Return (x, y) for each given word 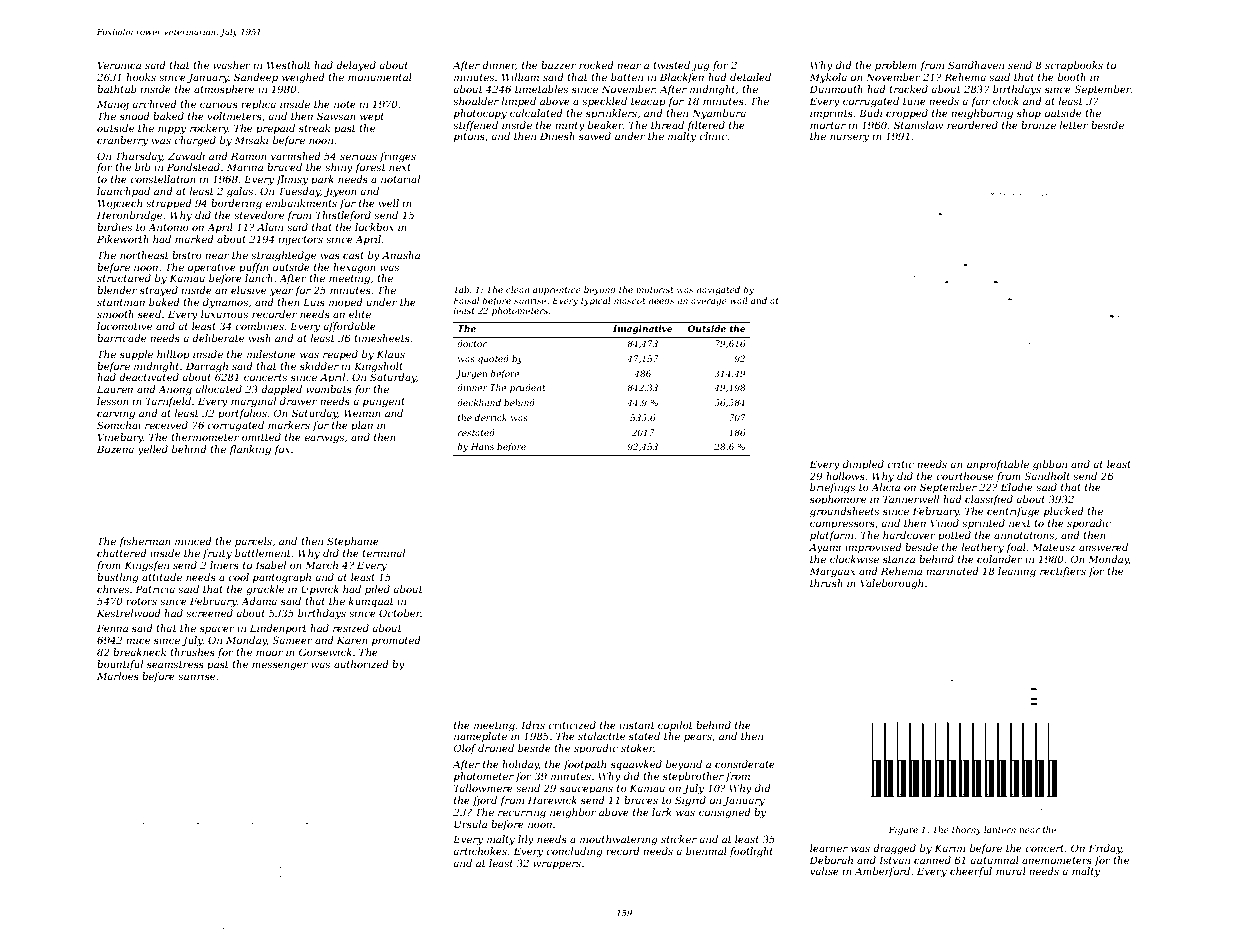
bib (142, 167)
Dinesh (557, 136)
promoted (396, 641)
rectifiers (1063, 572)
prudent (528, 388)
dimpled (863, 465)
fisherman (145, 542)
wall (739, 300)
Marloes (118, 676)
